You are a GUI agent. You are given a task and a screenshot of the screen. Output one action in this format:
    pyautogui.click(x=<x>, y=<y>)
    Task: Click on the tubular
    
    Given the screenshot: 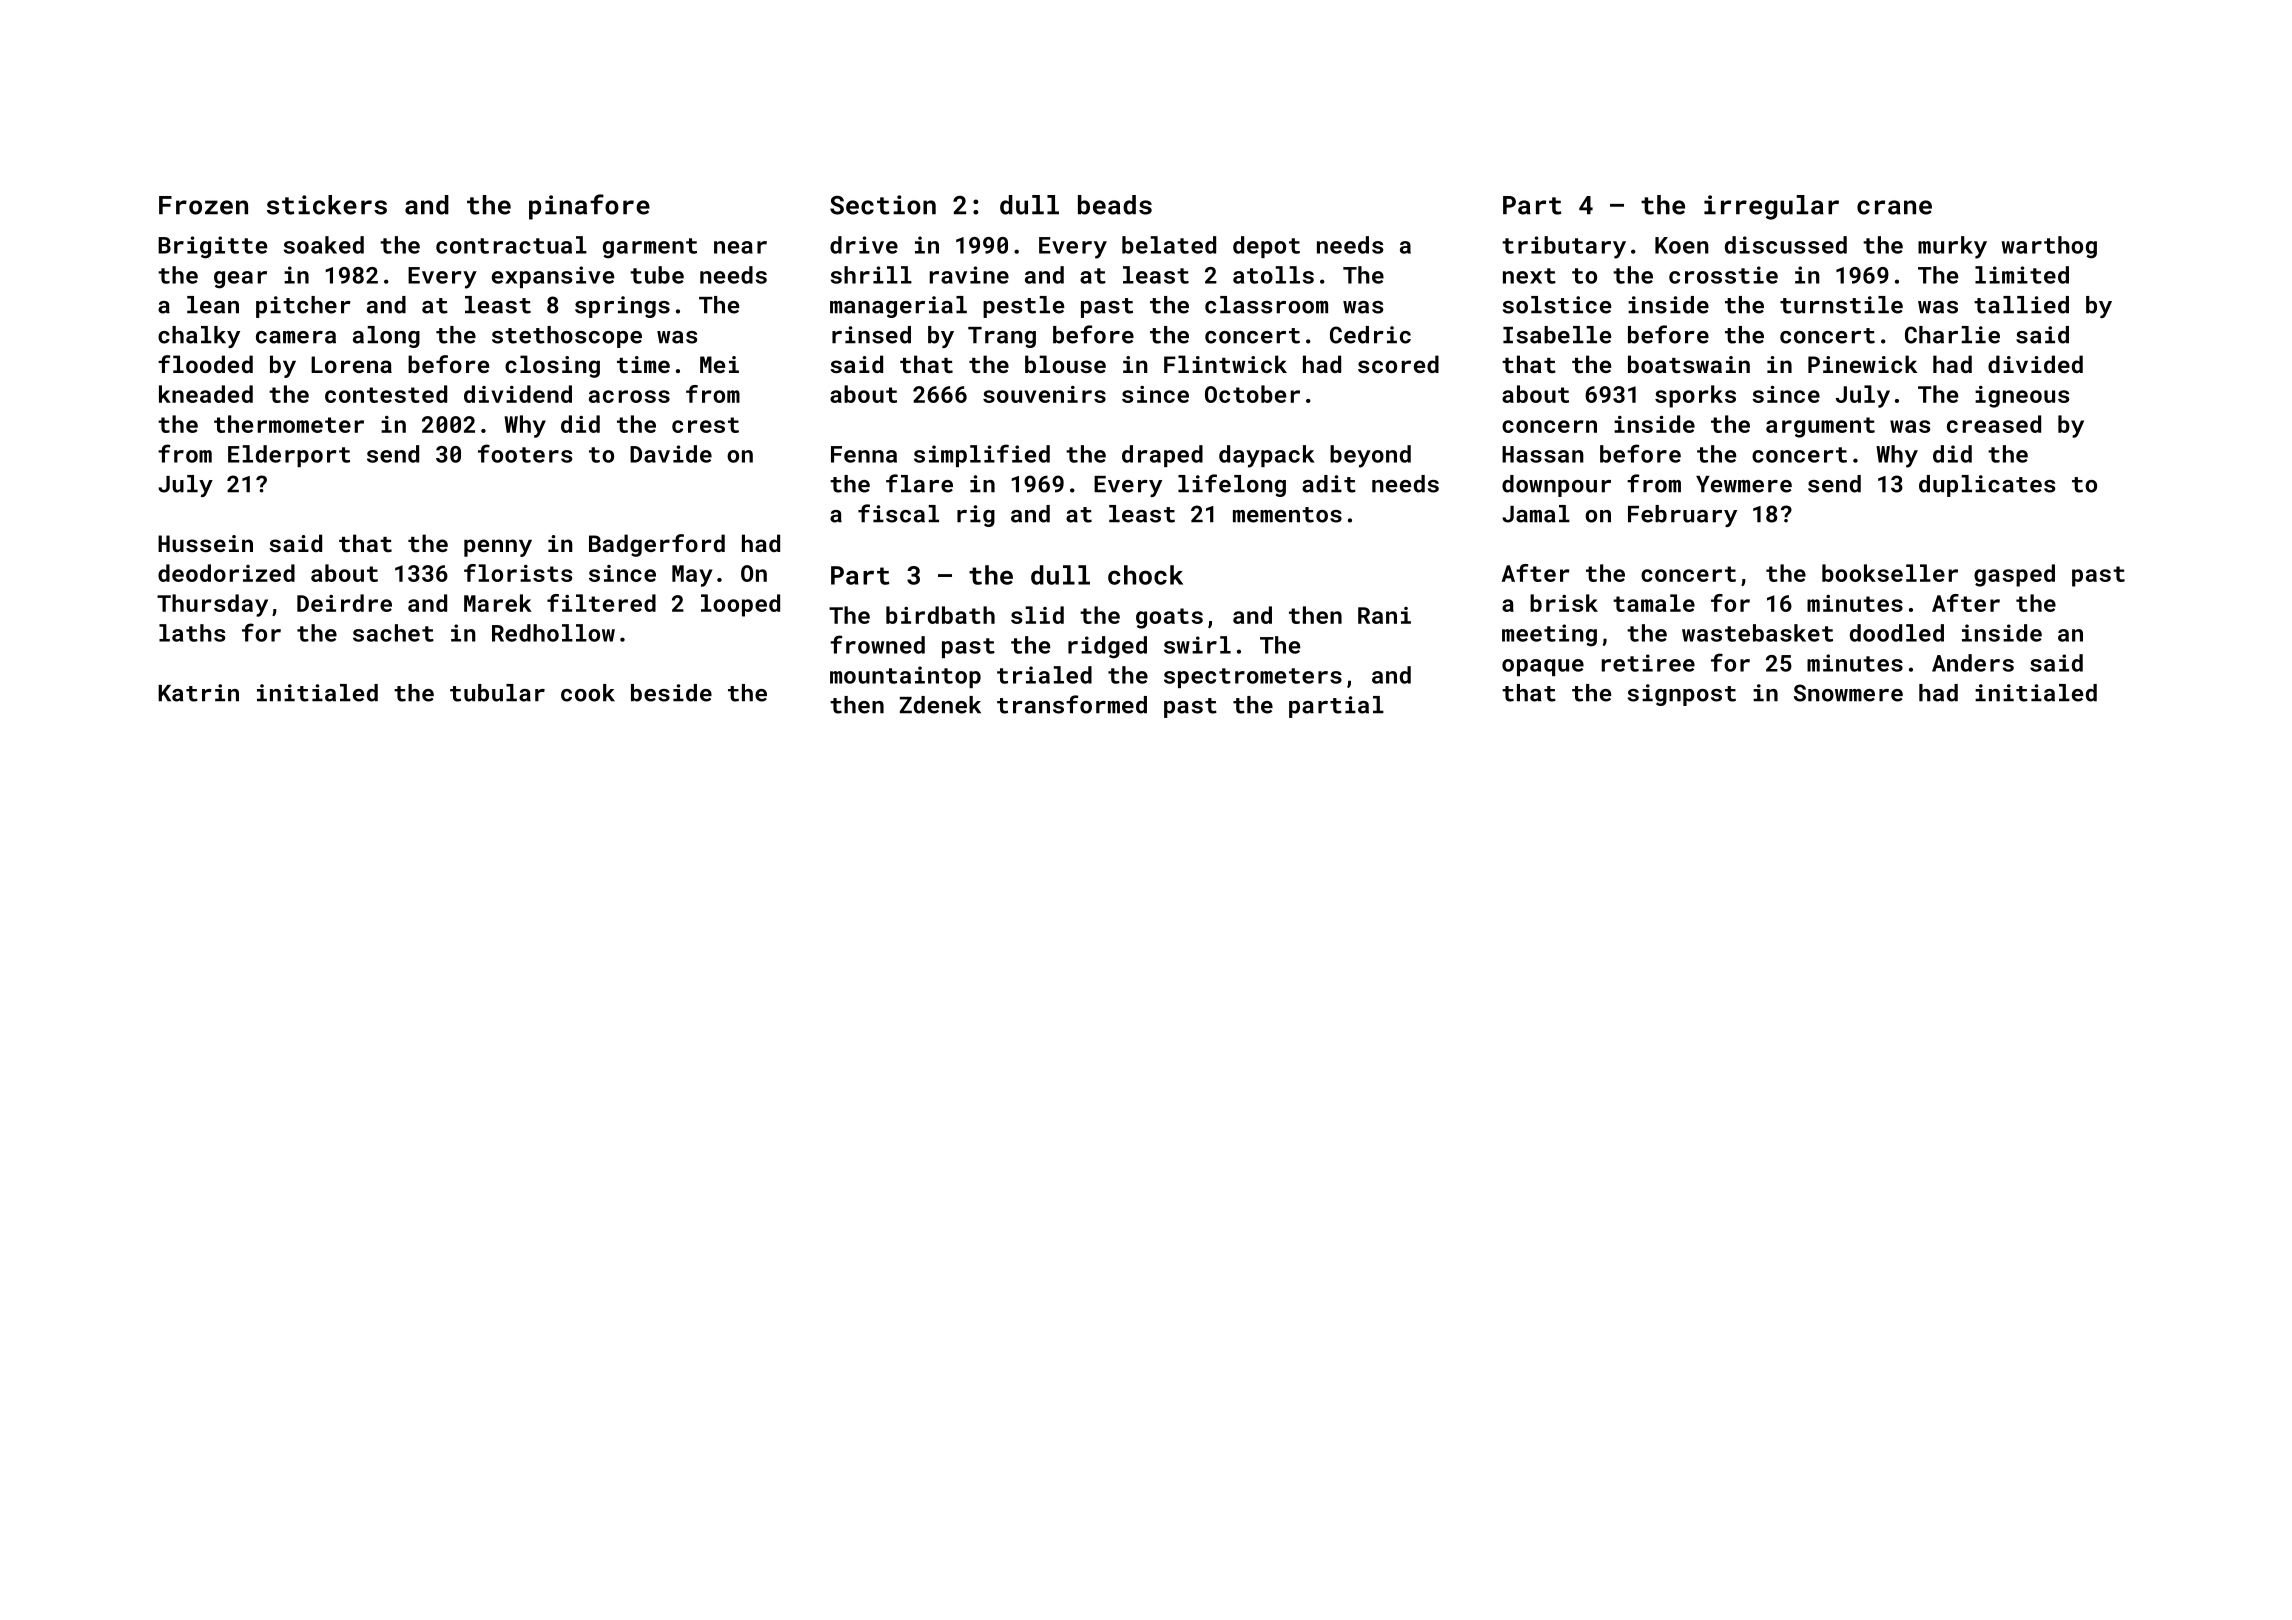 What is the action you would take?
    pyautogui.click(x=497, y=693)
